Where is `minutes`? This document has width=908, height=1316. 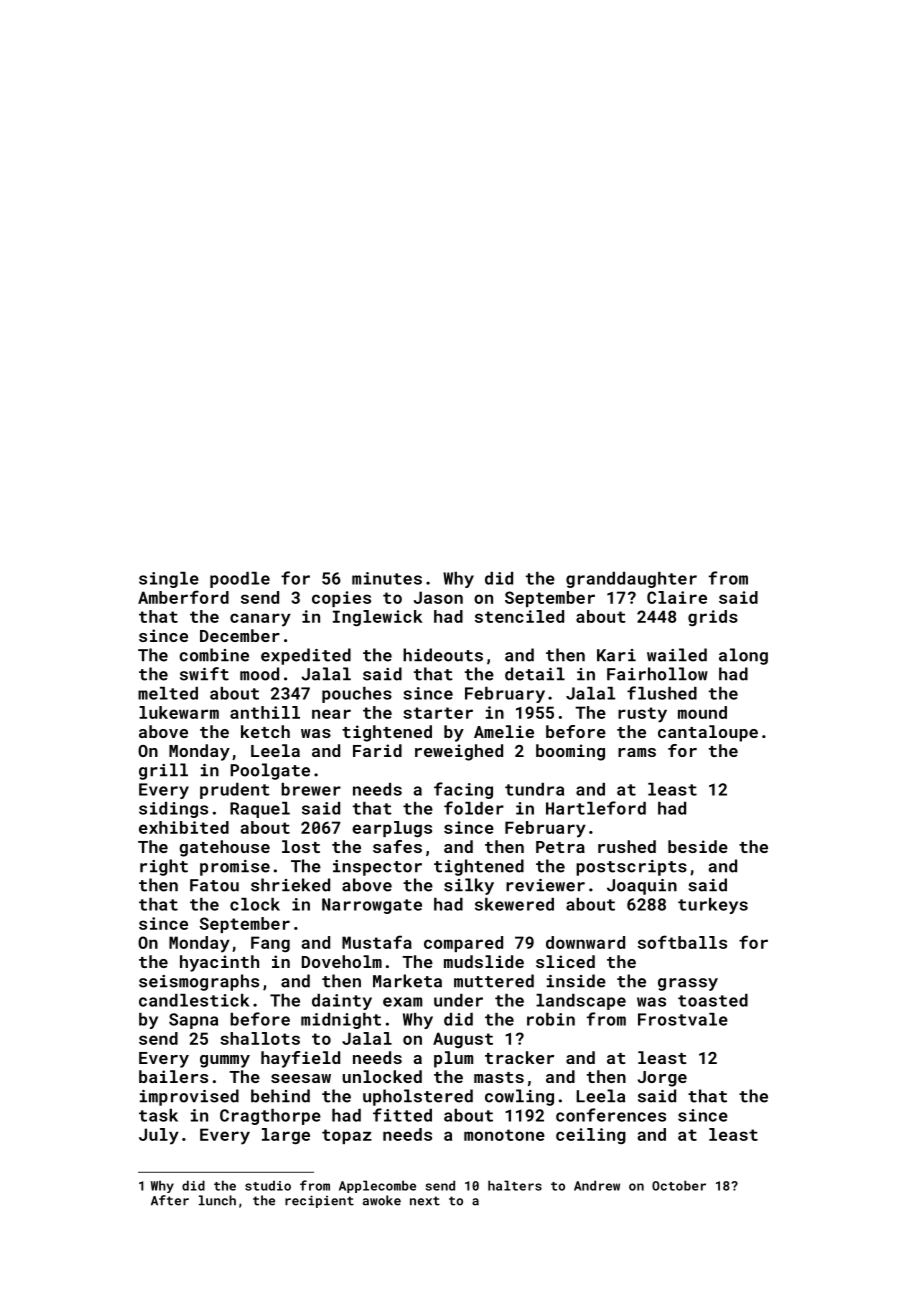
minutes is located at coordinates (387, 578).
